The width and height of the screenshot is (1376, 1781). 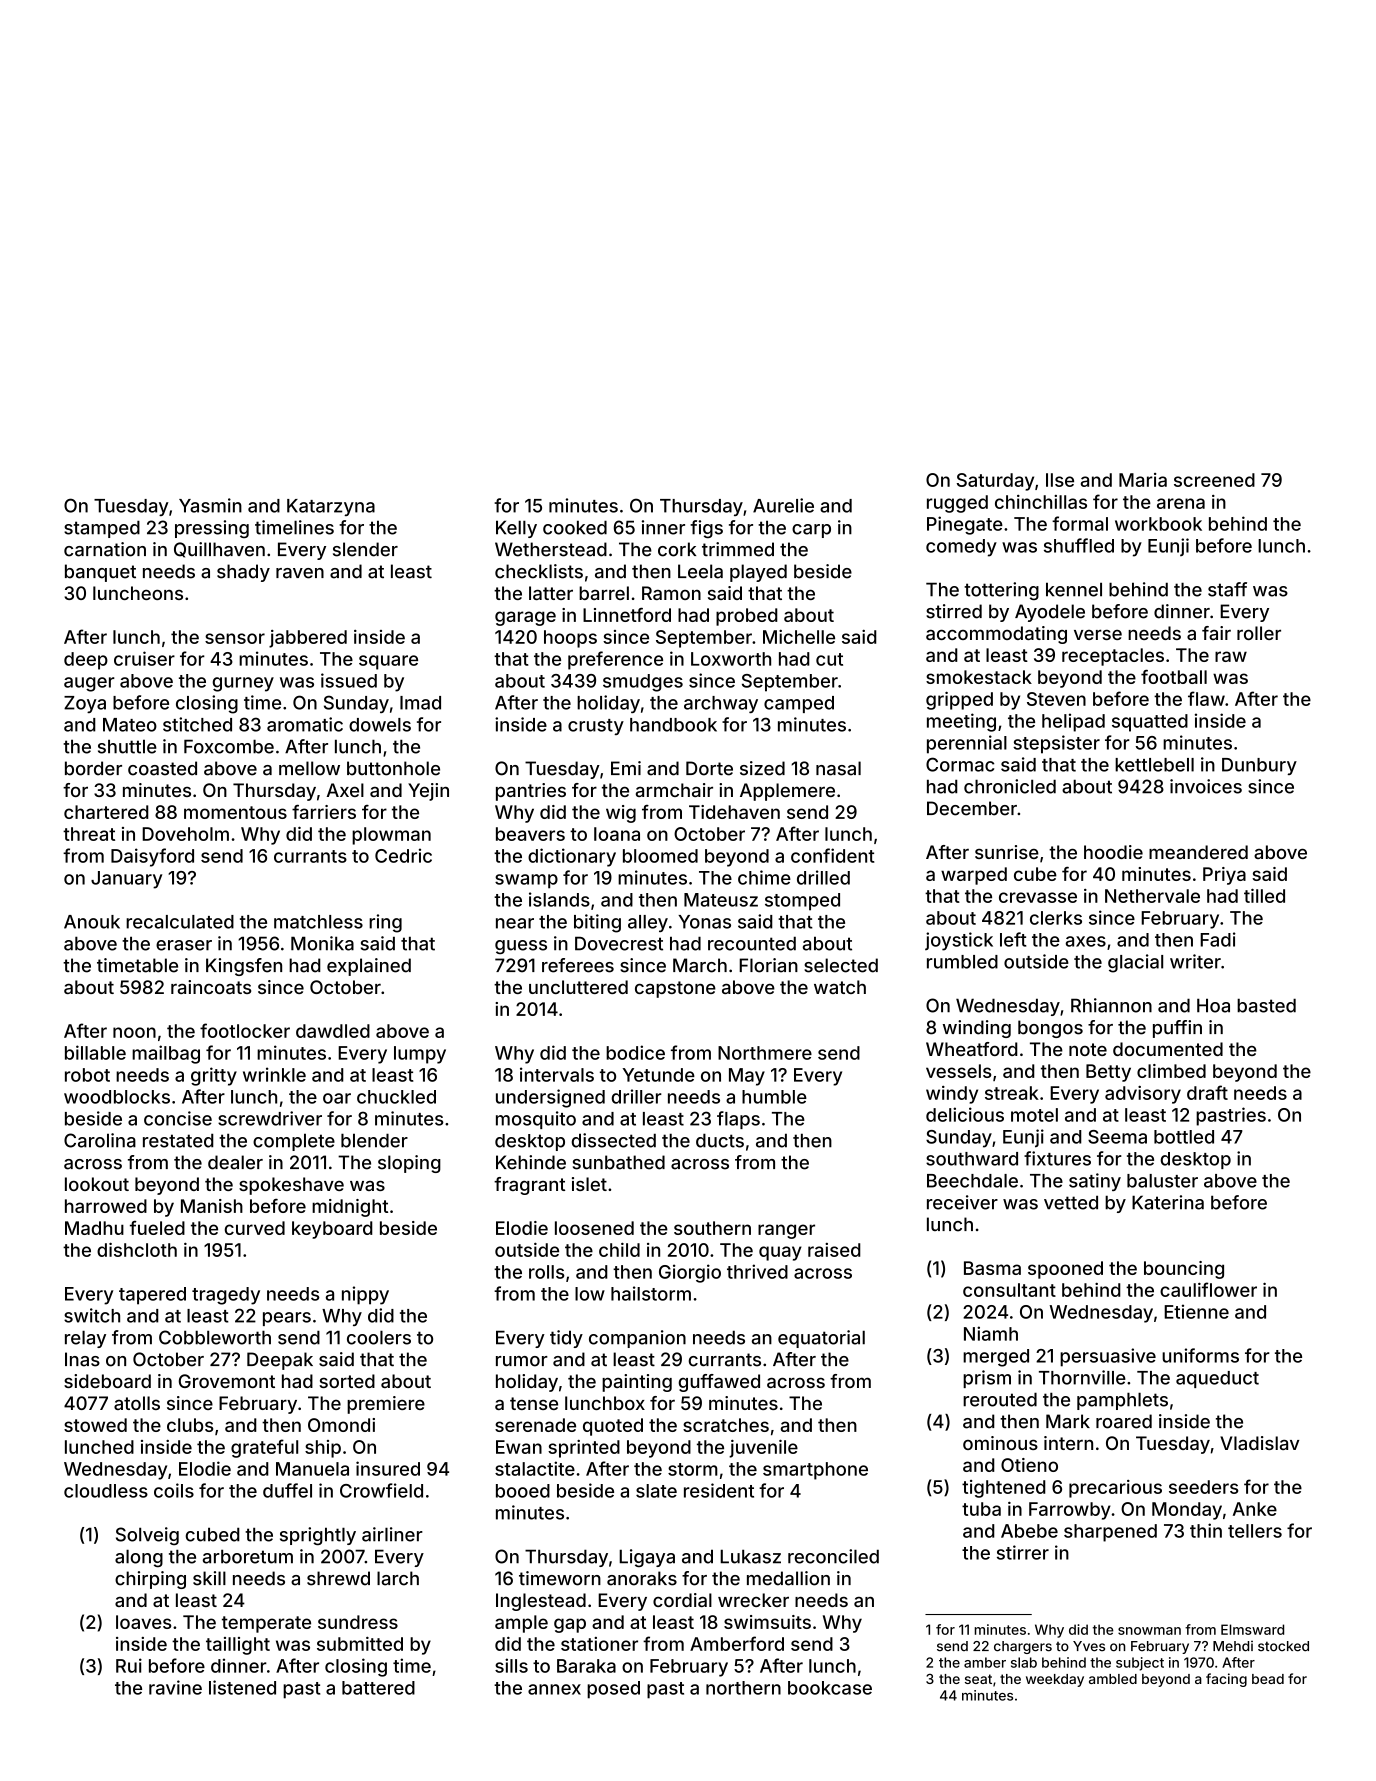 I want to click on played, so click(x=758, y=573).
